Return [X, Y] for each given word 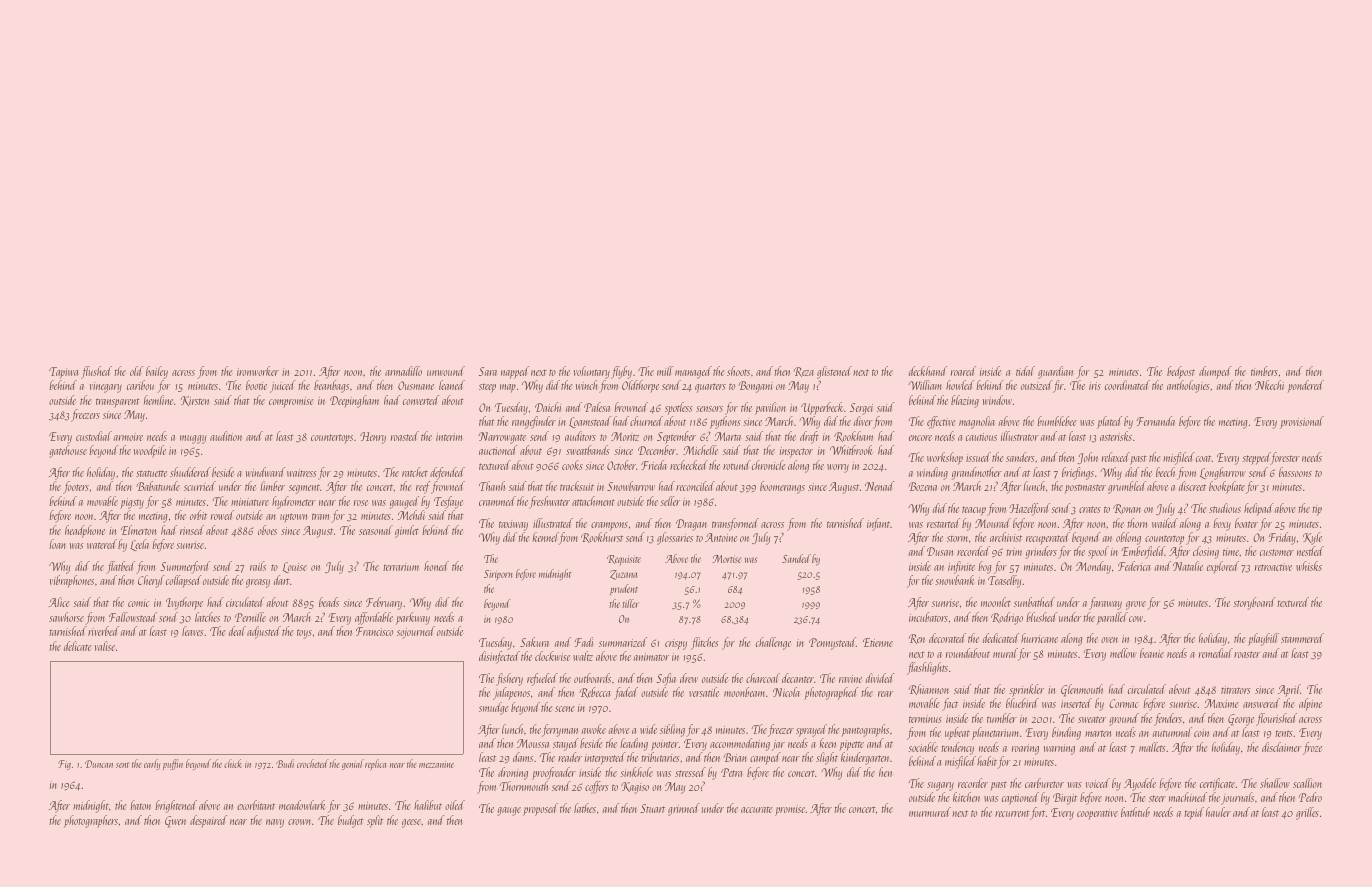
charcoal [763, 678]
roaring [1025, 749]
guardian [1055, 372]
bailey [157, 372]
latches [207, 617]
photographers [91, 821]
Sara [488, 371]
